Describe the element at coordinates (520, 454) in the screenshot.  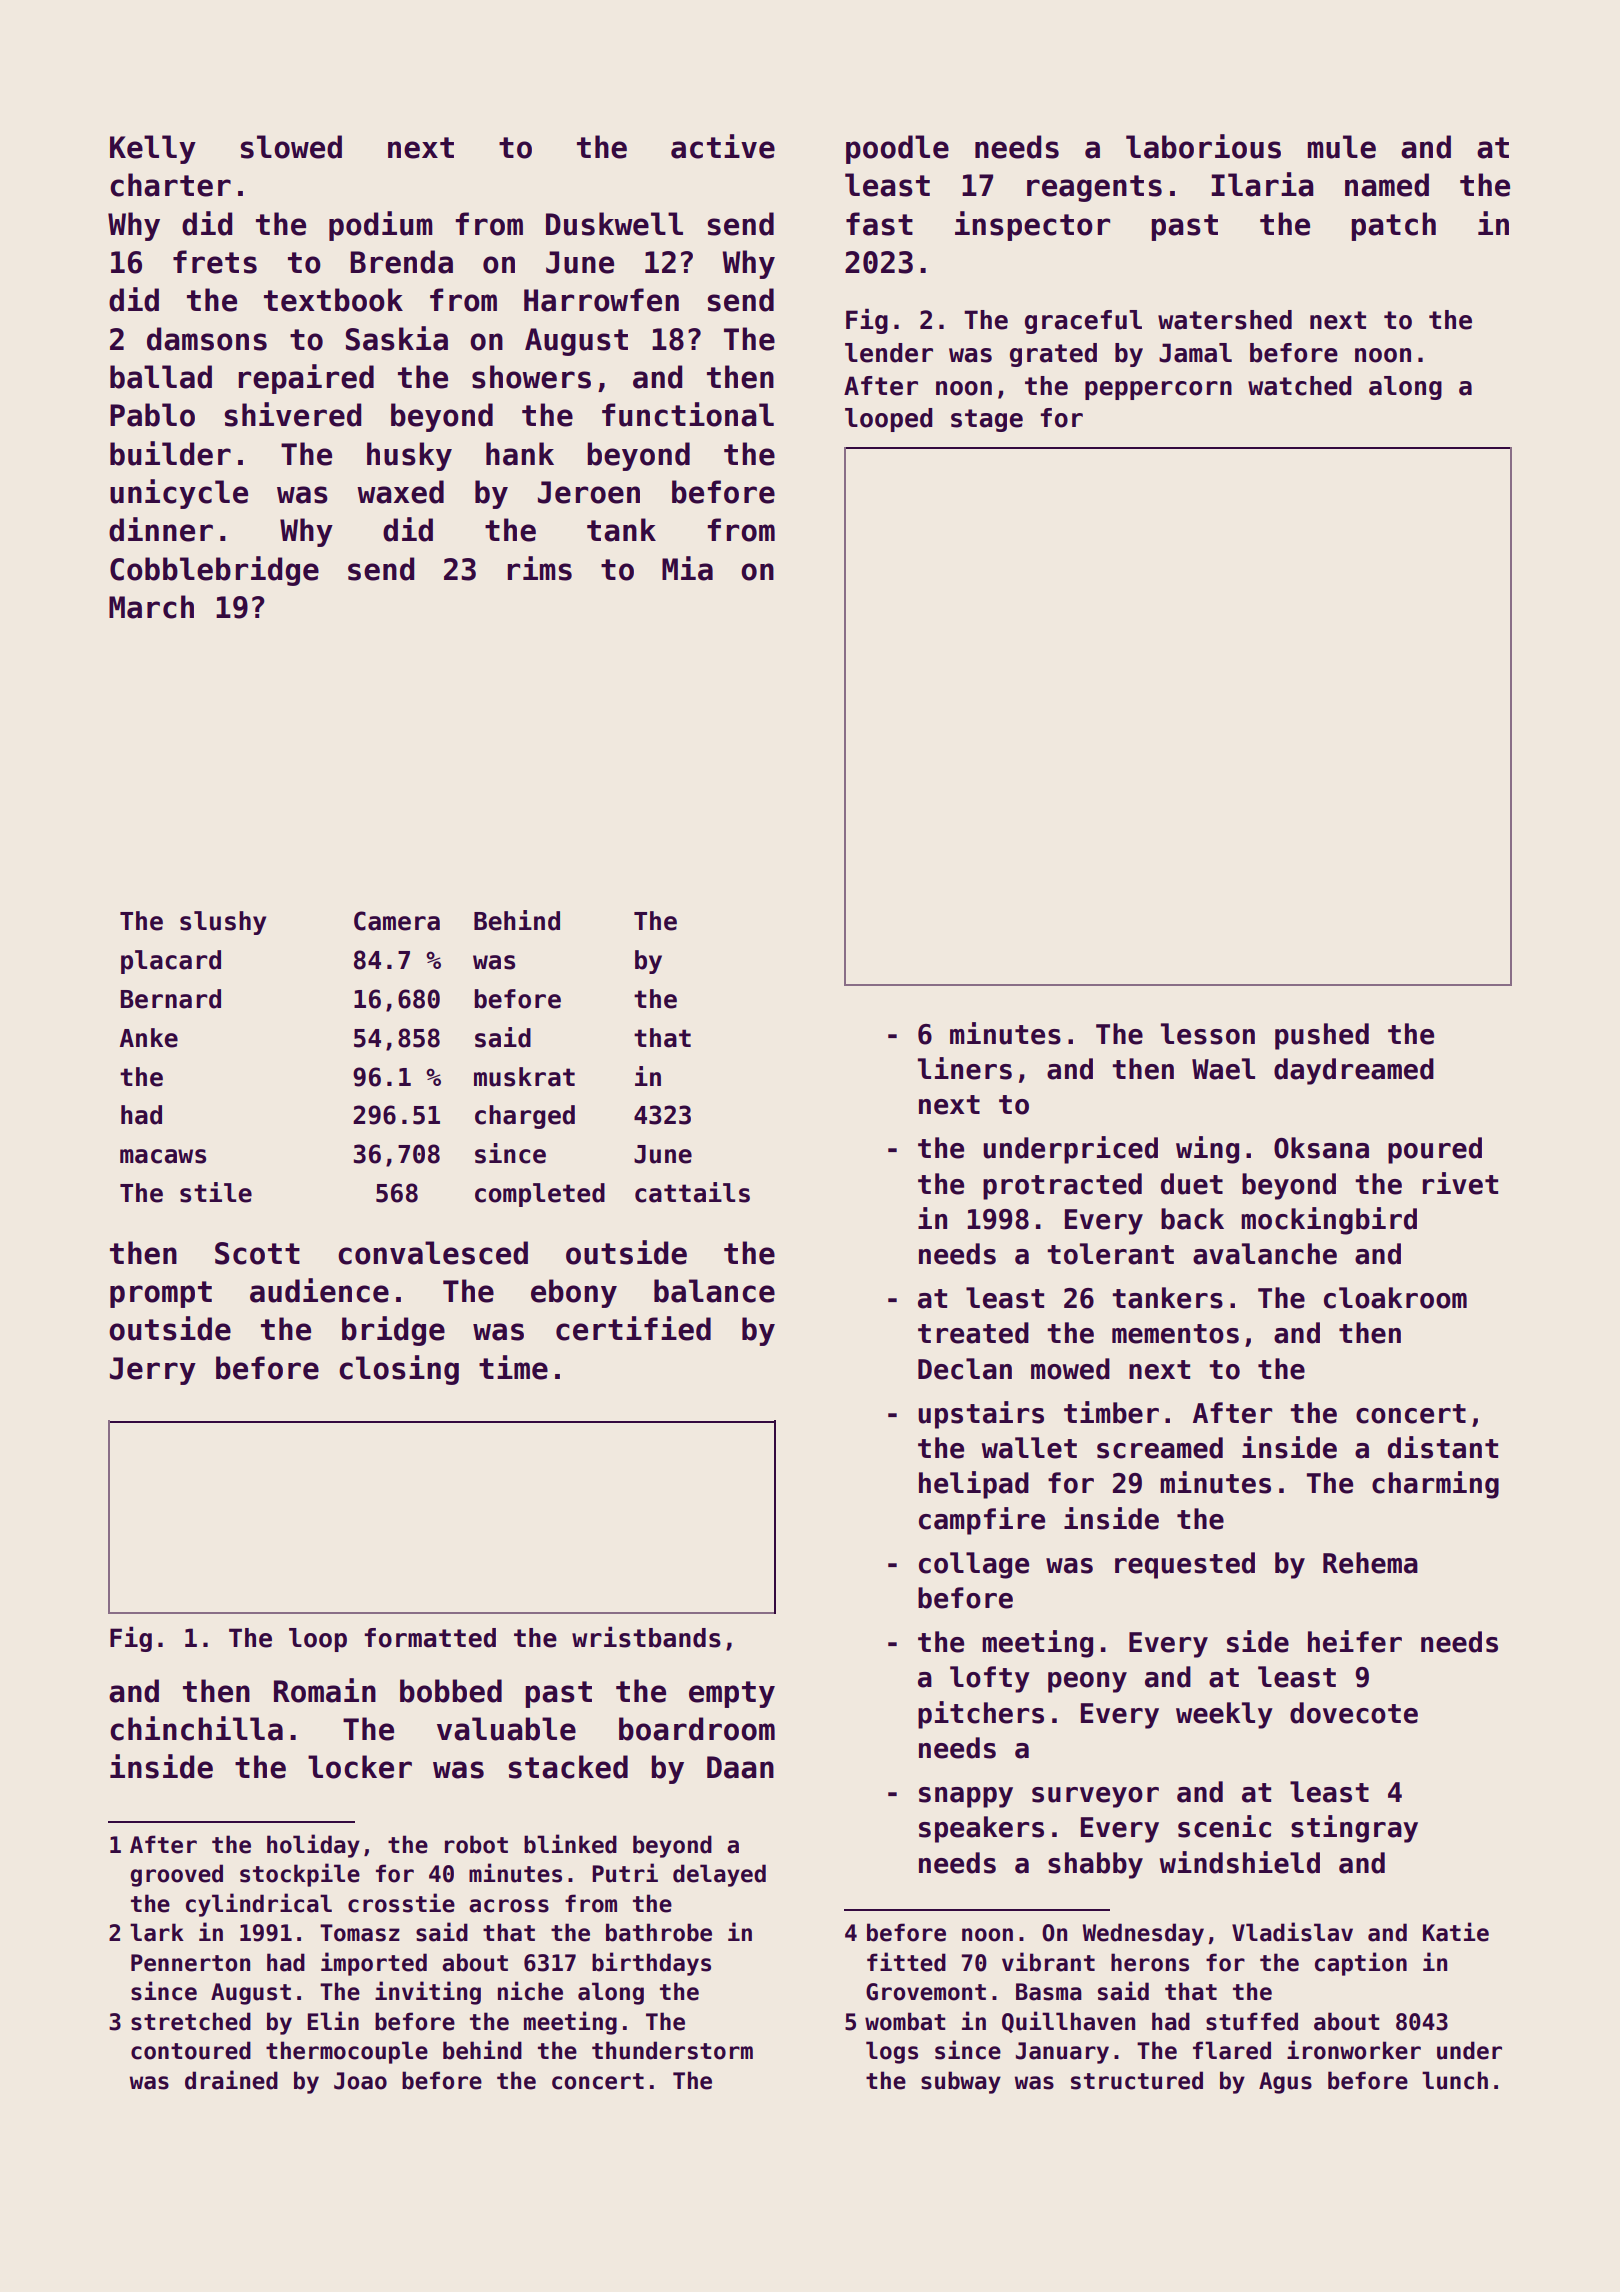
I see `hank` at that location.
